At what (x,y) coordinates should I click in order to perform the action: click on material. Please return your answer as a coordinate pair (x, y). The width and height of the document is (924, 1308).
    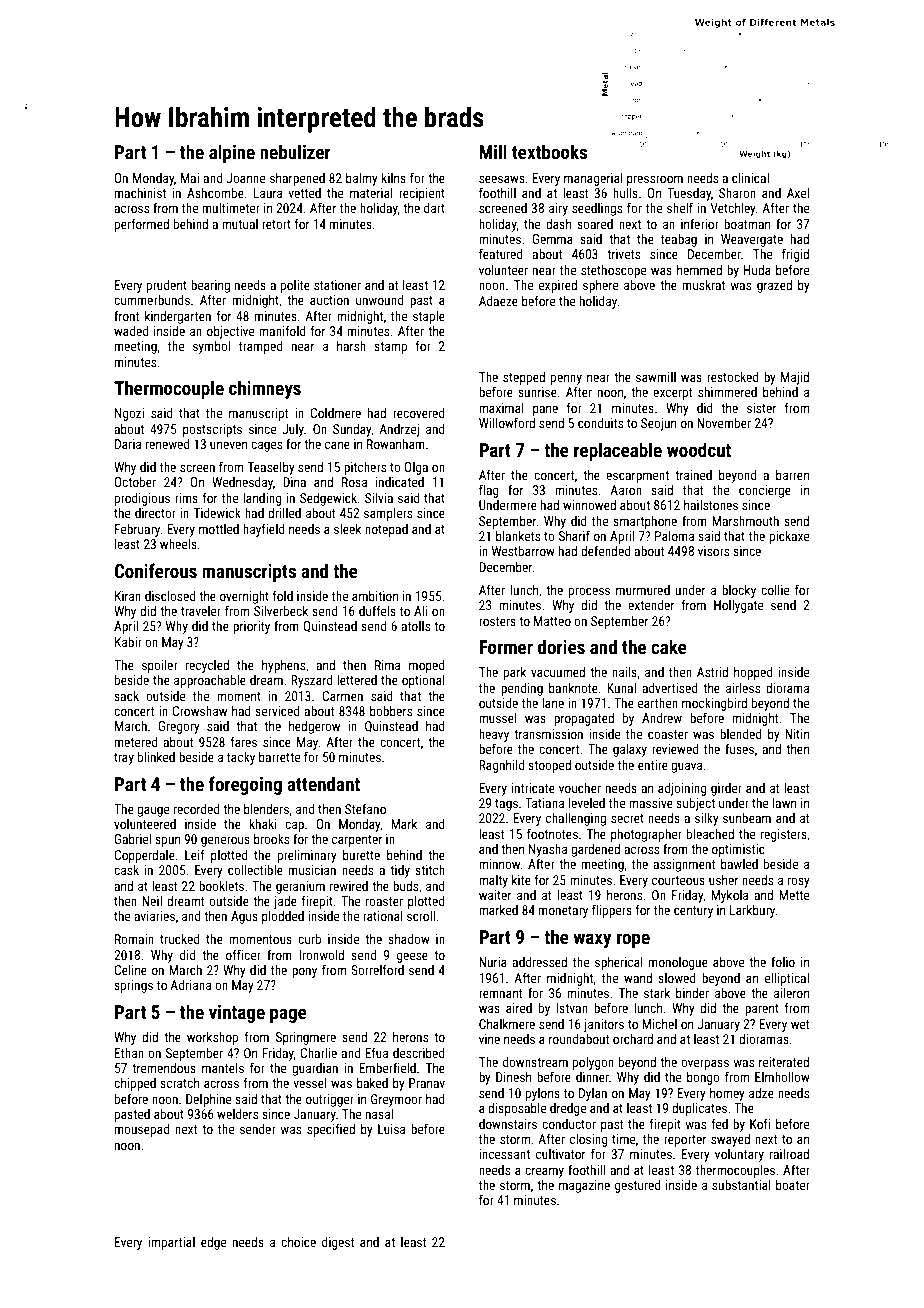
    Looking at the image, I should click on (371, 193).
